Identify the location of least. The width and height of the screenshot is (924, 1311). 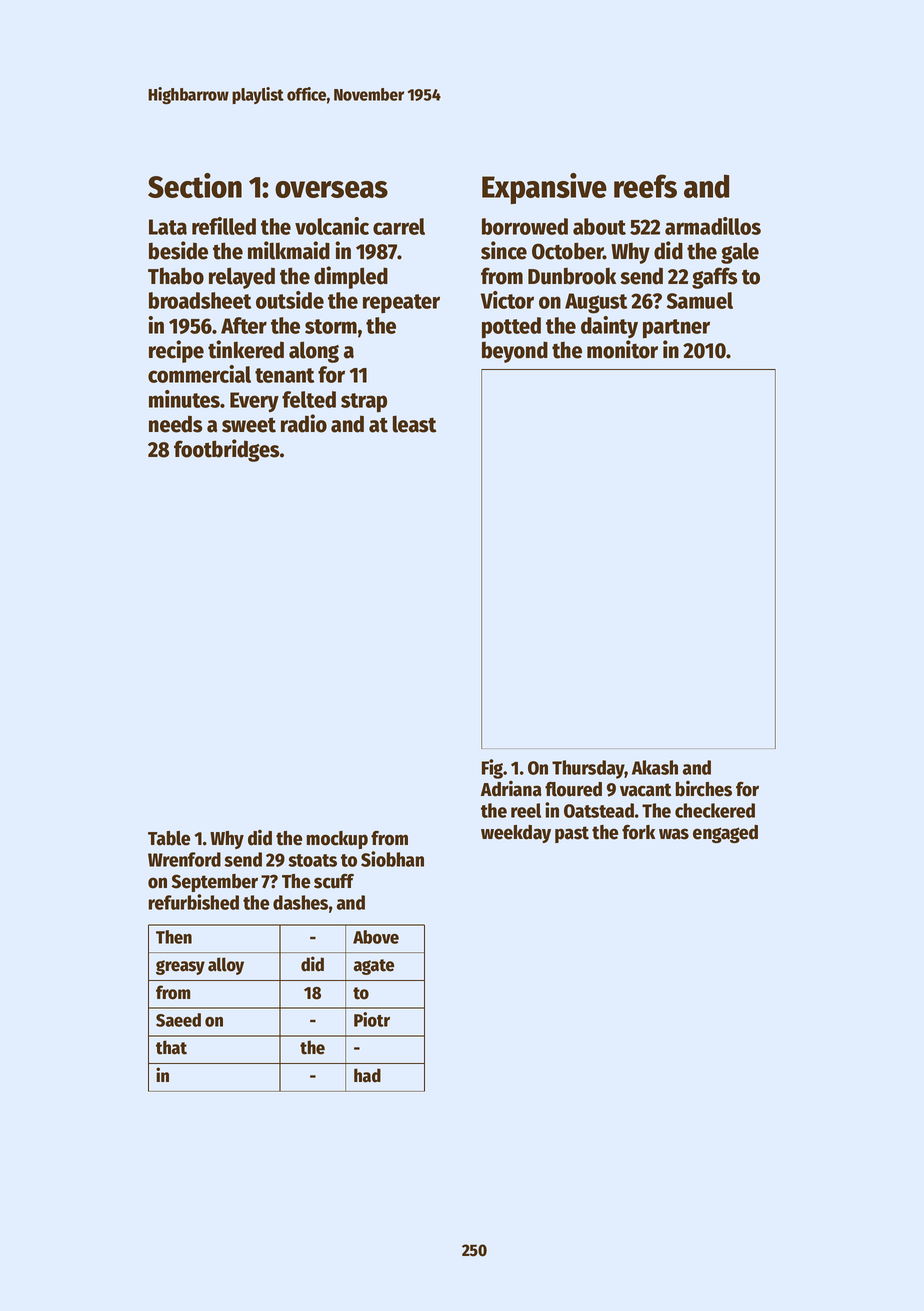
(415, 424).
